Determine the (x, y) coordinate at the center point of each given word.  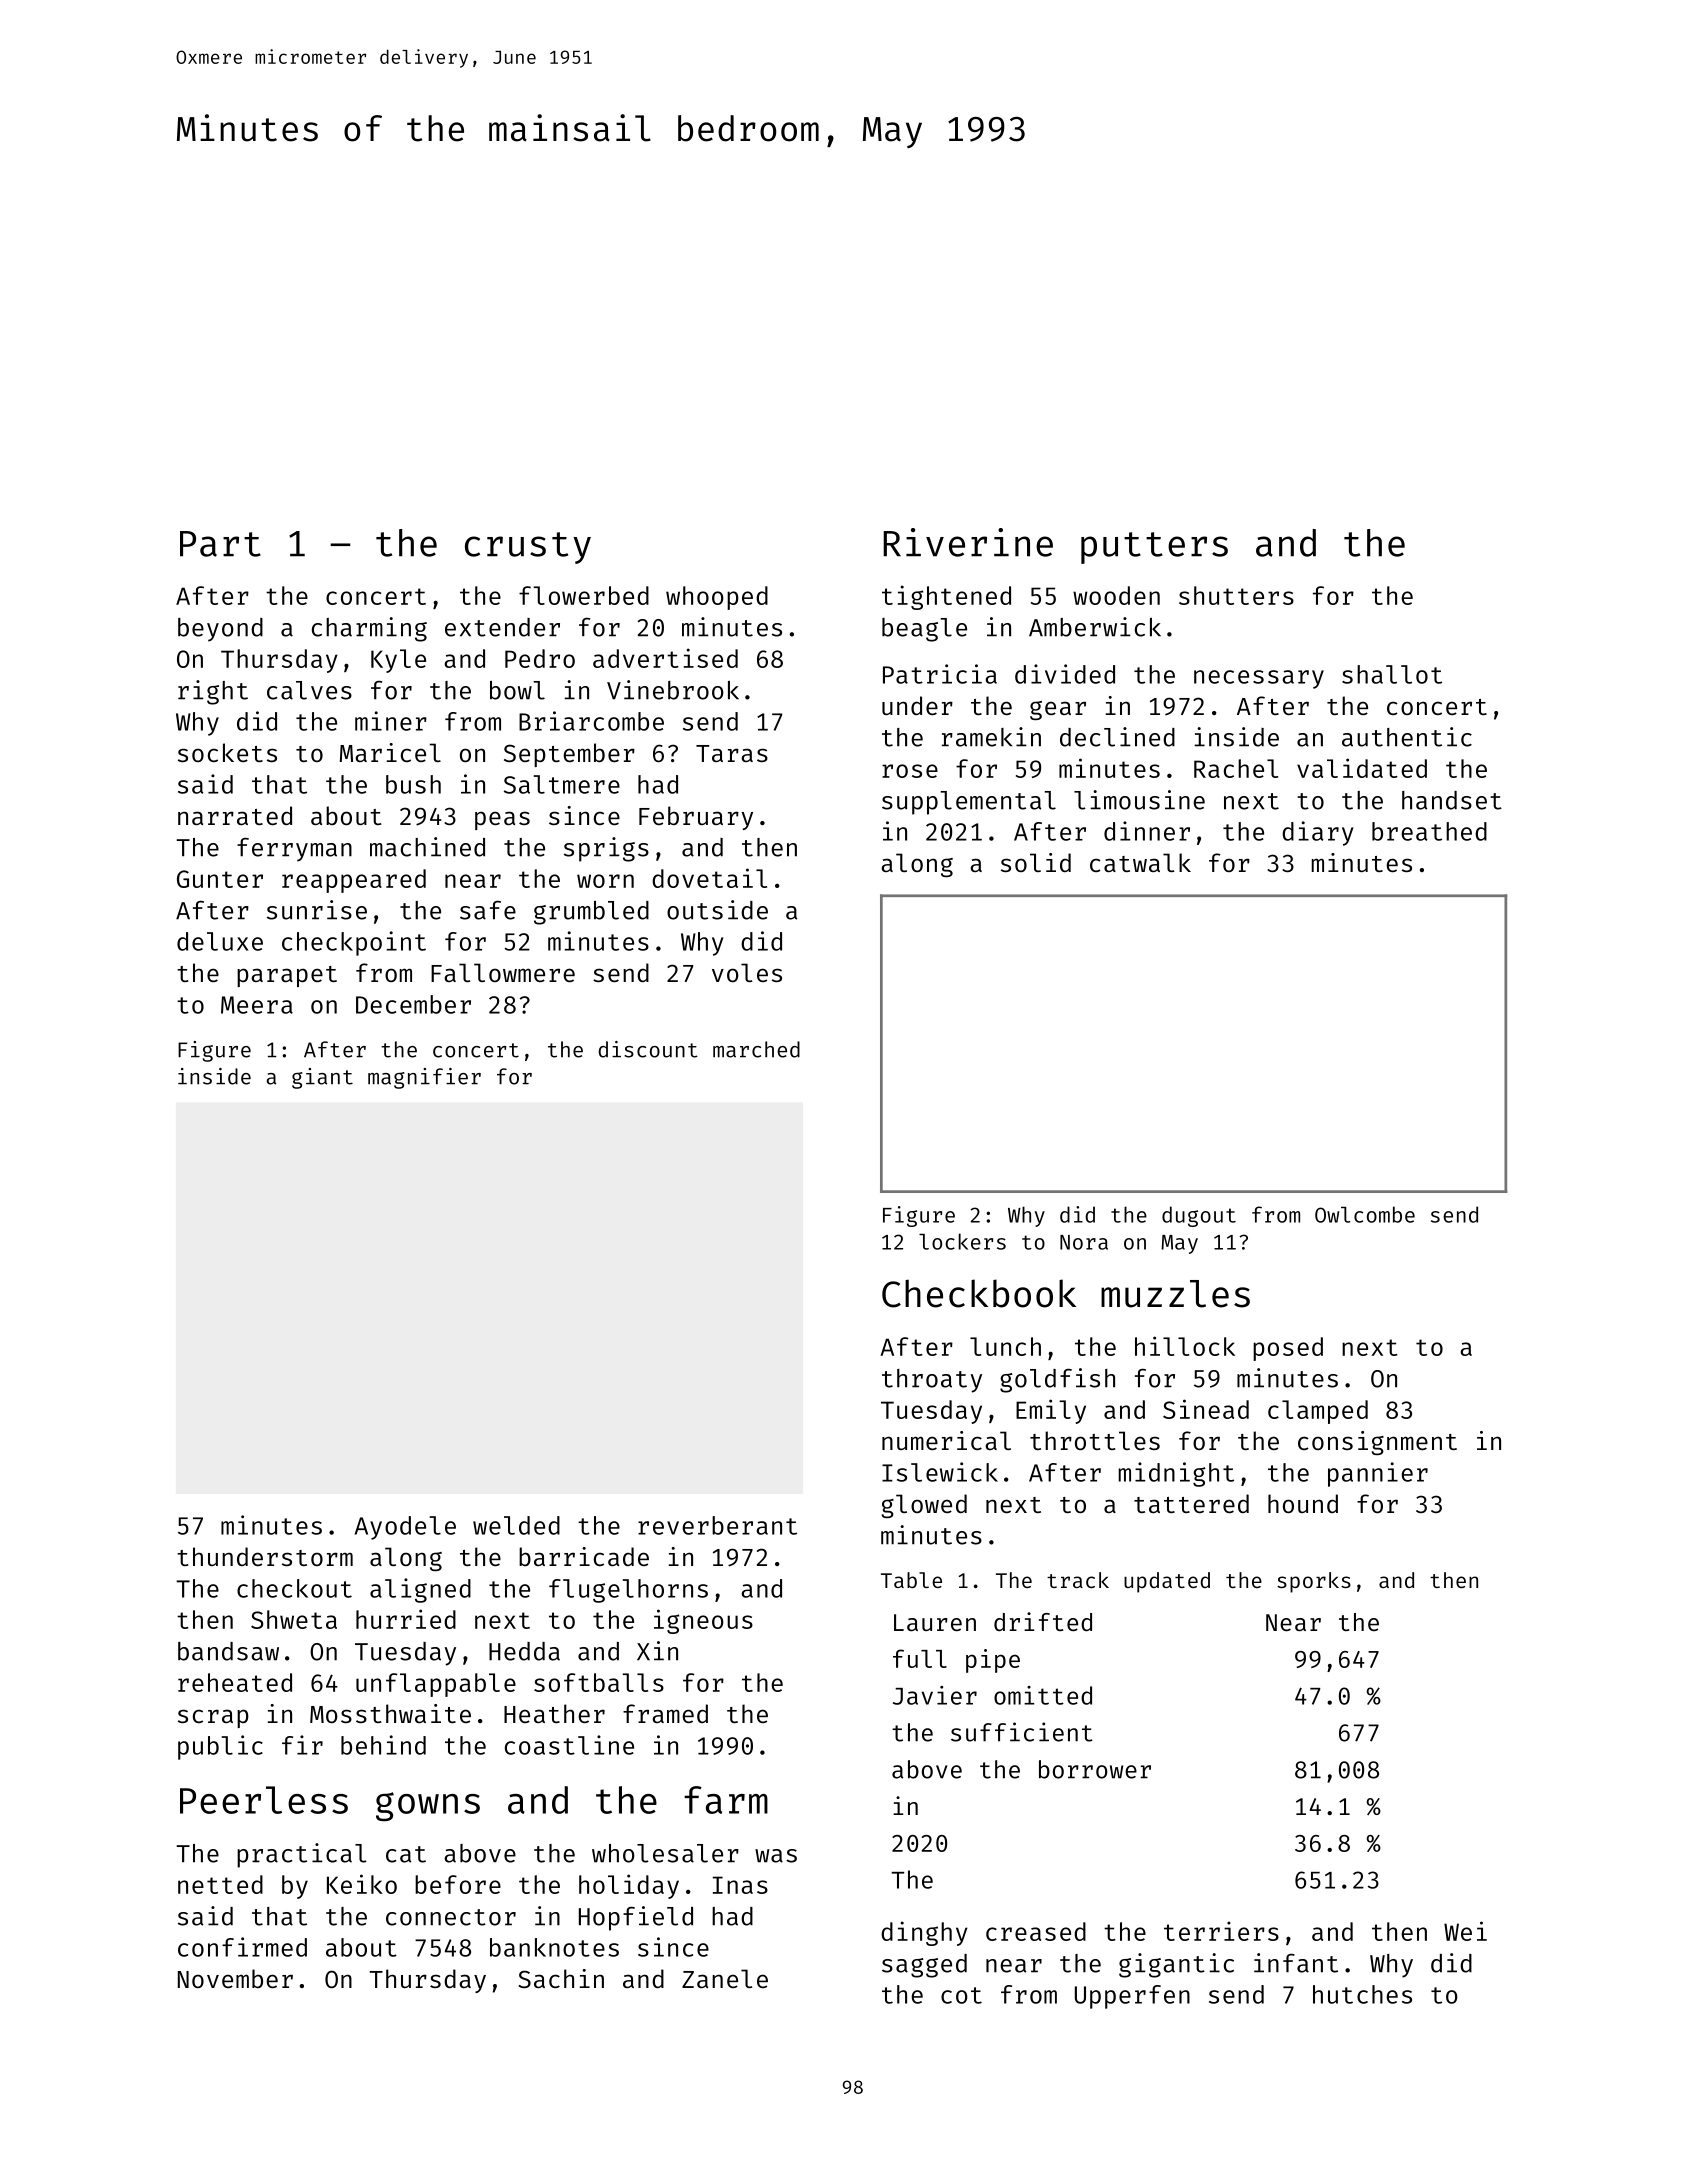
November (235, 1978)
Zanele (725, 1978)
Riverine (968, 542)
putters (1154, 548)
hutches (1362, 1994)
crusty (528, 548)
